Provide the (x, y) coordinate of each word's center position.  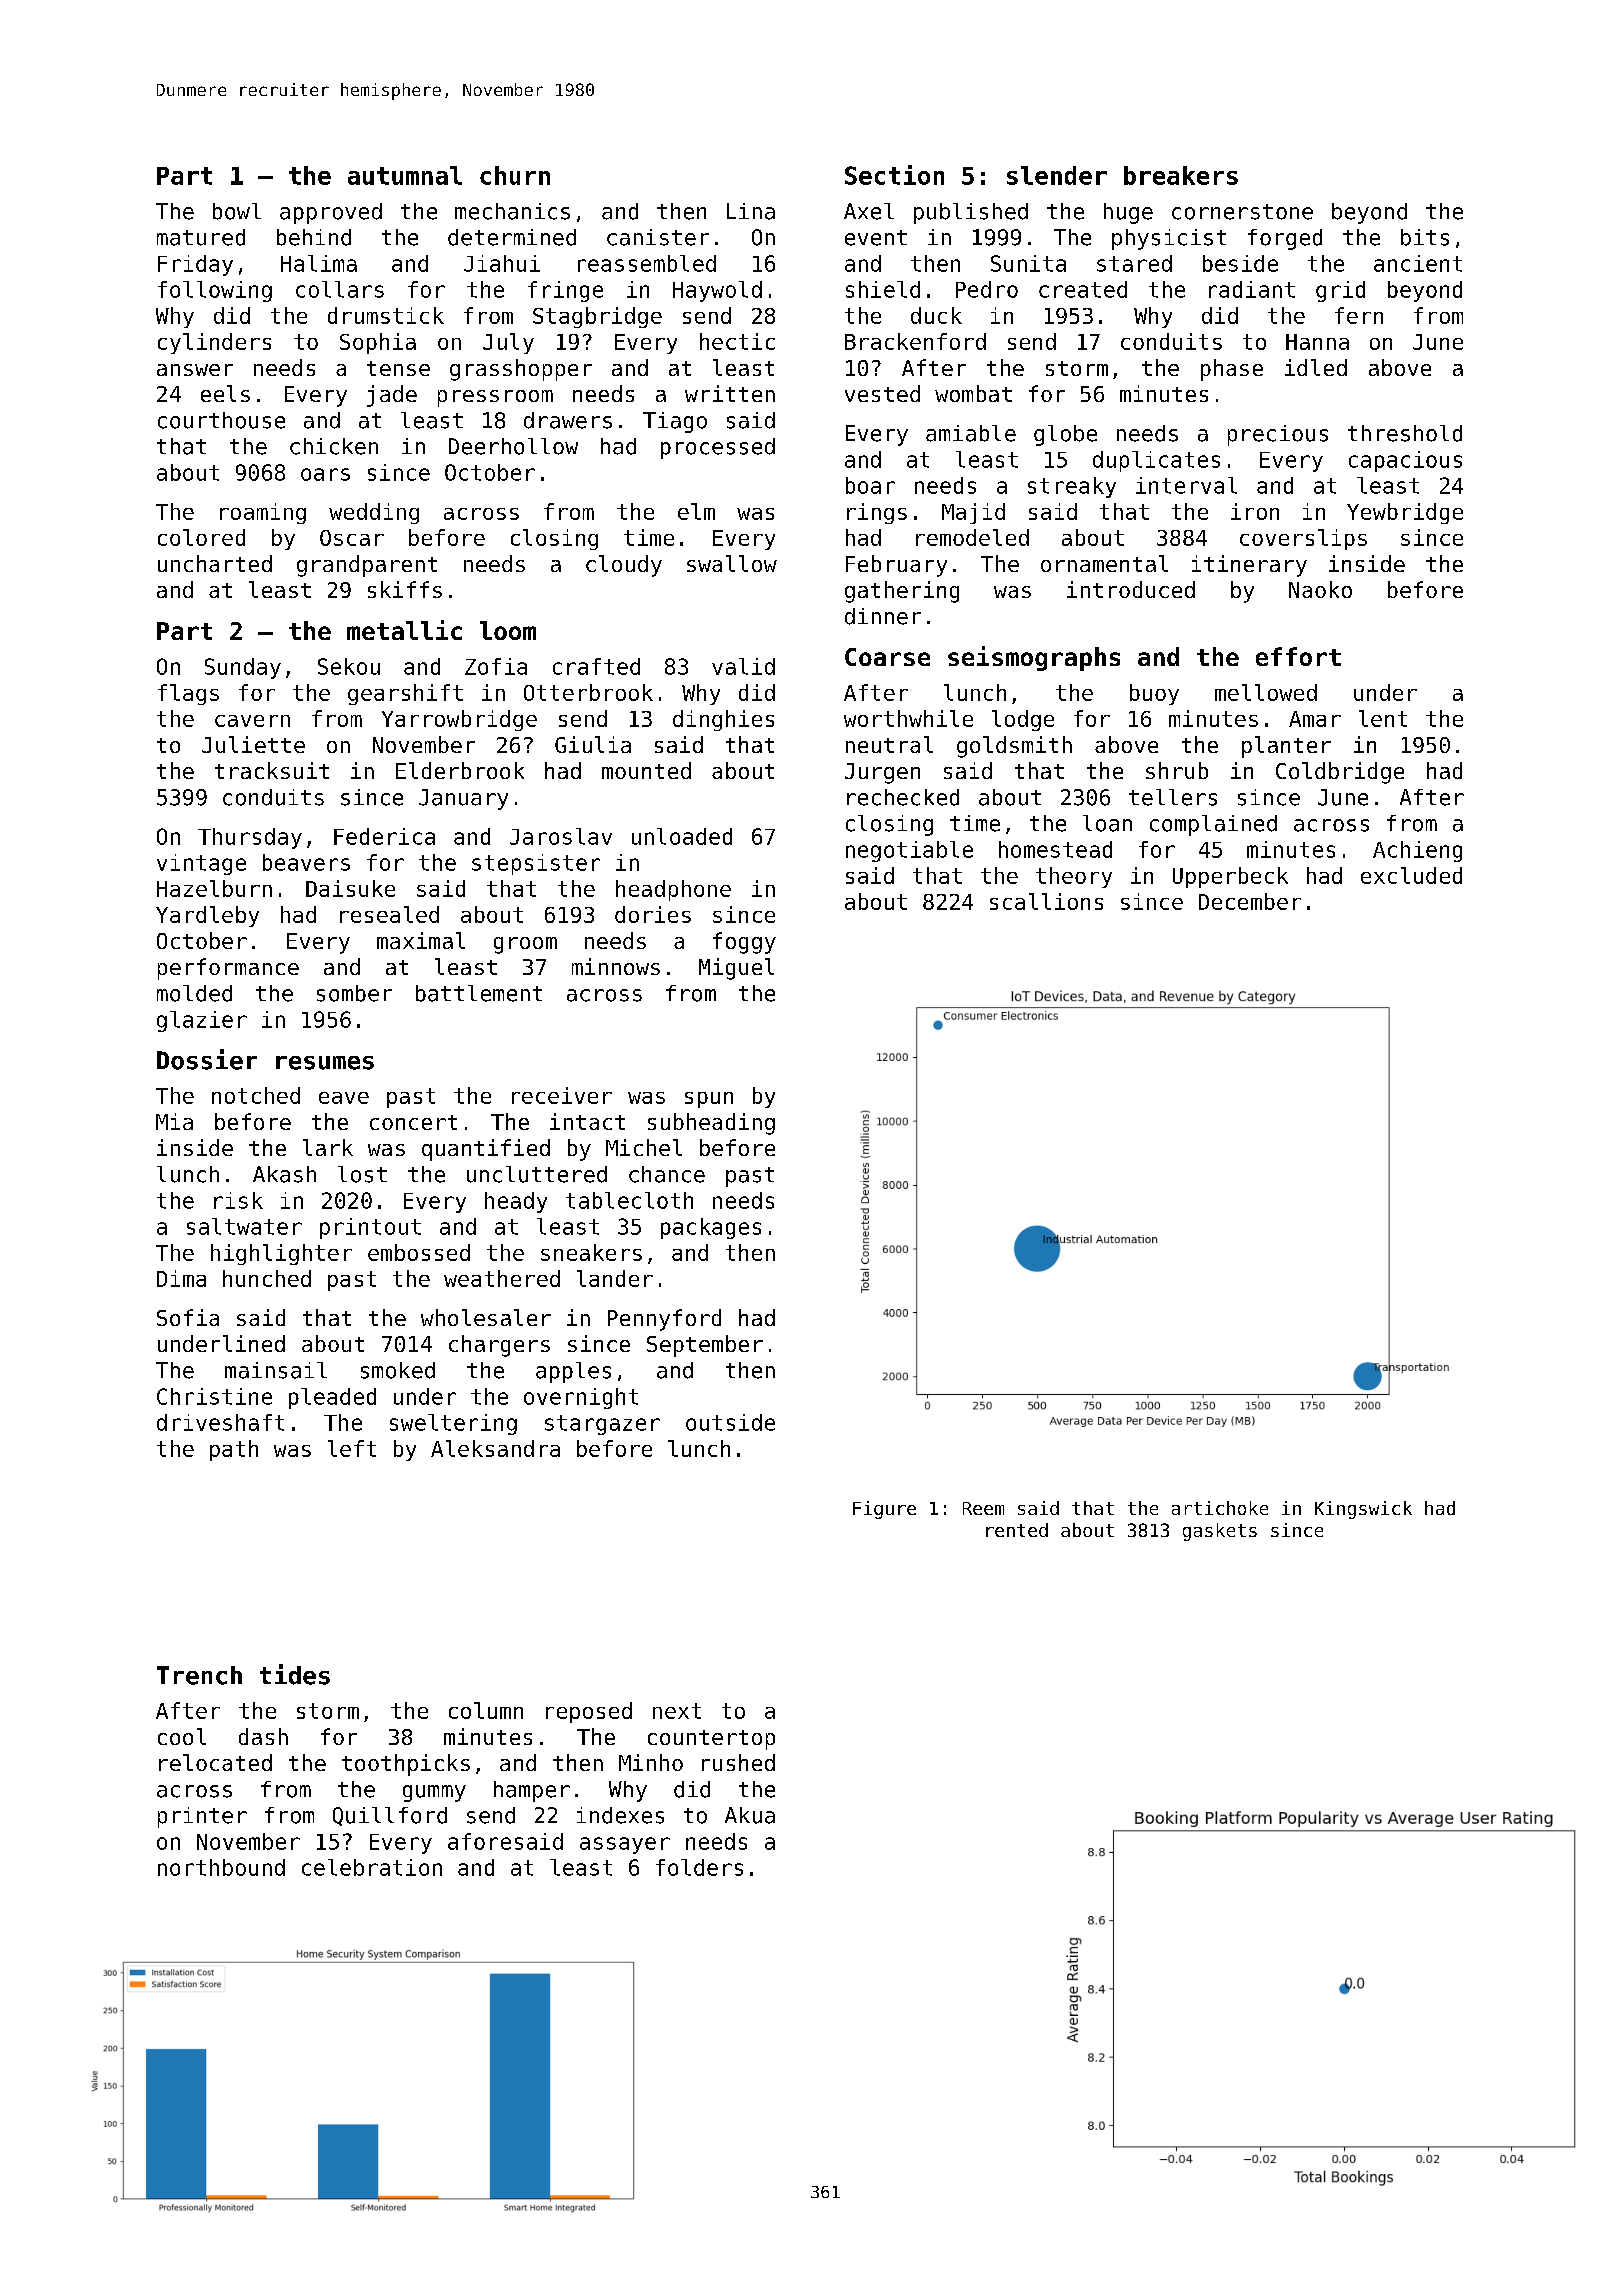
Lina (751, 211)
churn (515, 175)
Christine (214, 1396)
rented (1017, 1530)
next (677, 1711)
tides (295, 1674)
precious (1278, 435)
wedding (374, 513)
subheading (711, 1124)
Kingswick (1363, 1510)
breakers (1181, 175)
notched (256, 1095)
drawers (568, 420)
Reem (983, 1508)
